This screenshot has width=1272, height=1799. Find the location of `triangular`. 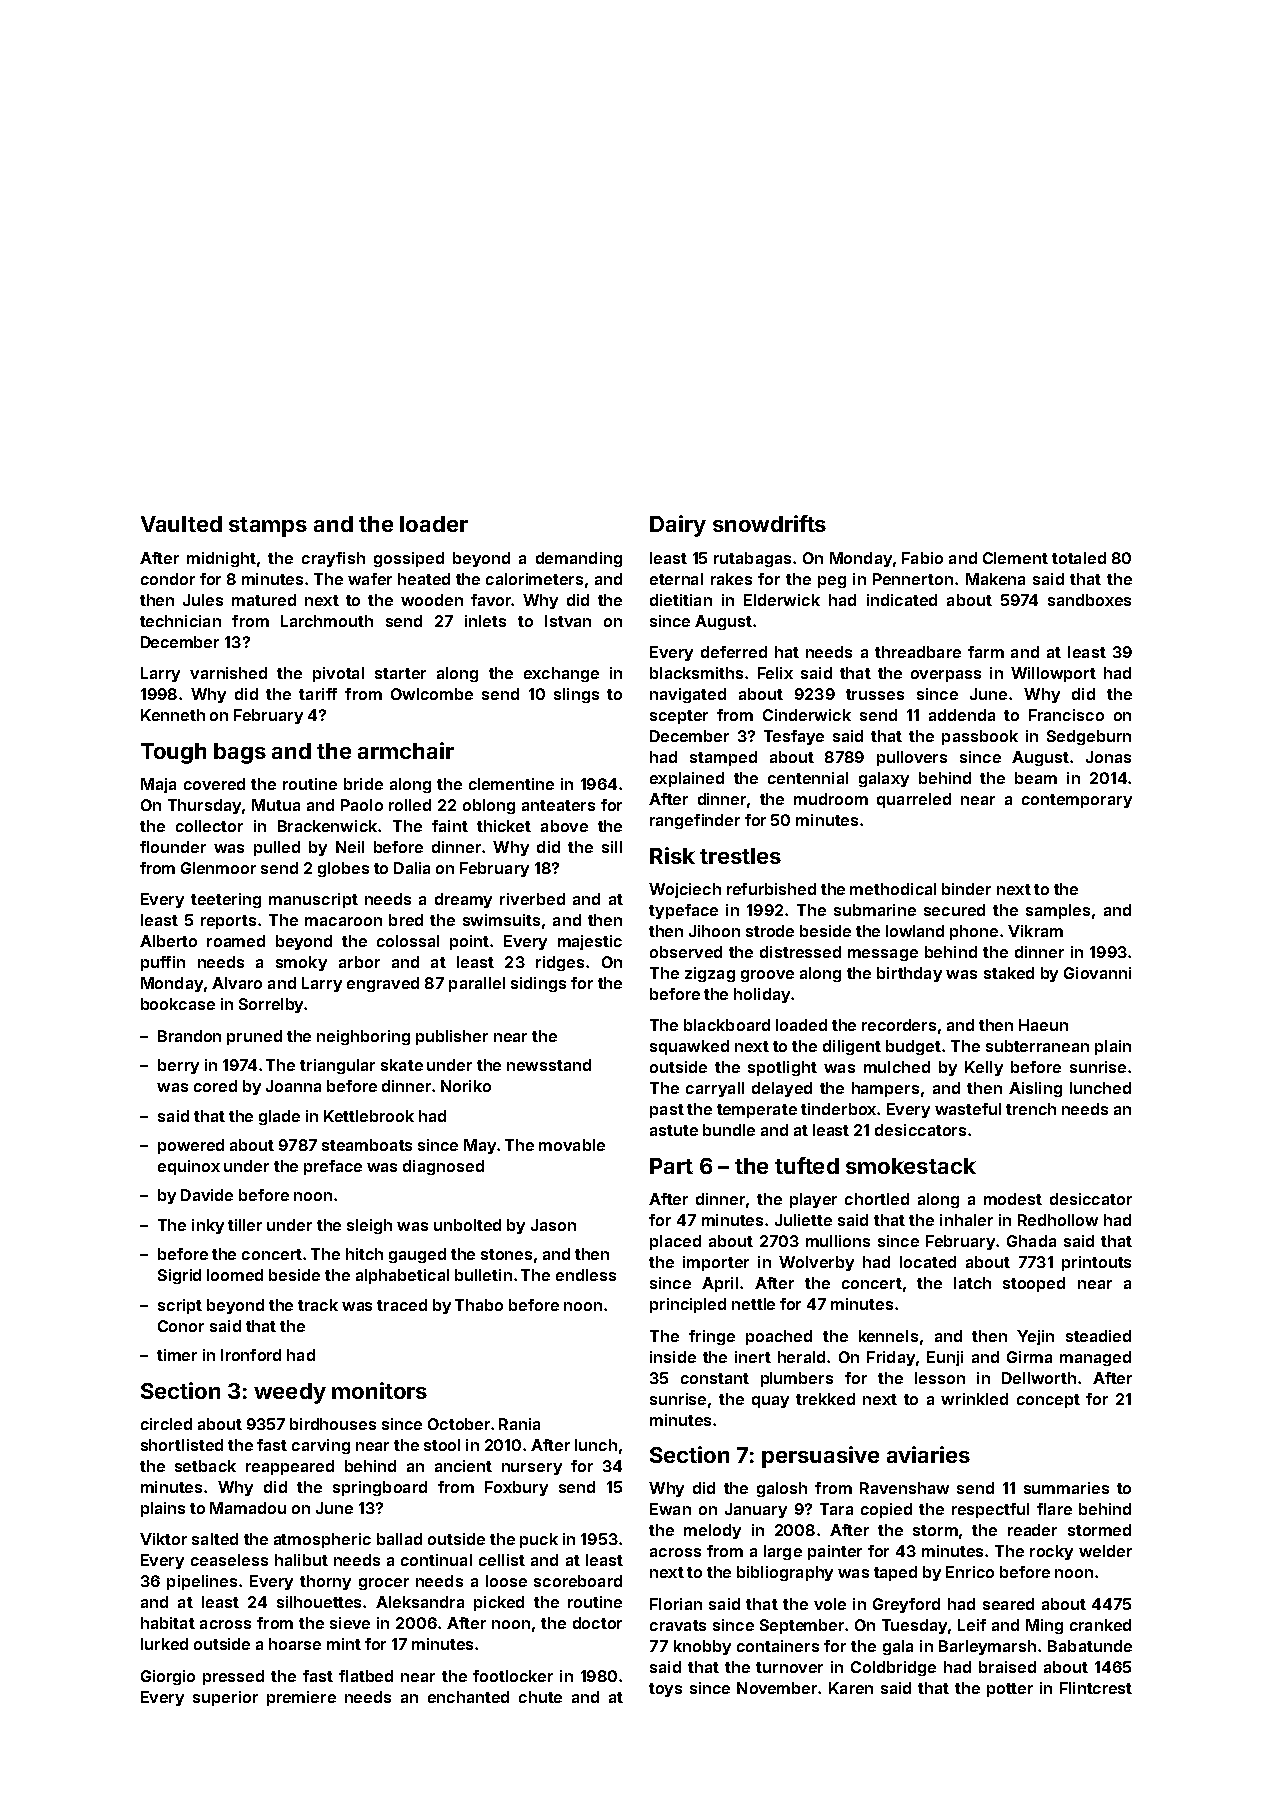

triangular is located at coordinates (337, 1066).
